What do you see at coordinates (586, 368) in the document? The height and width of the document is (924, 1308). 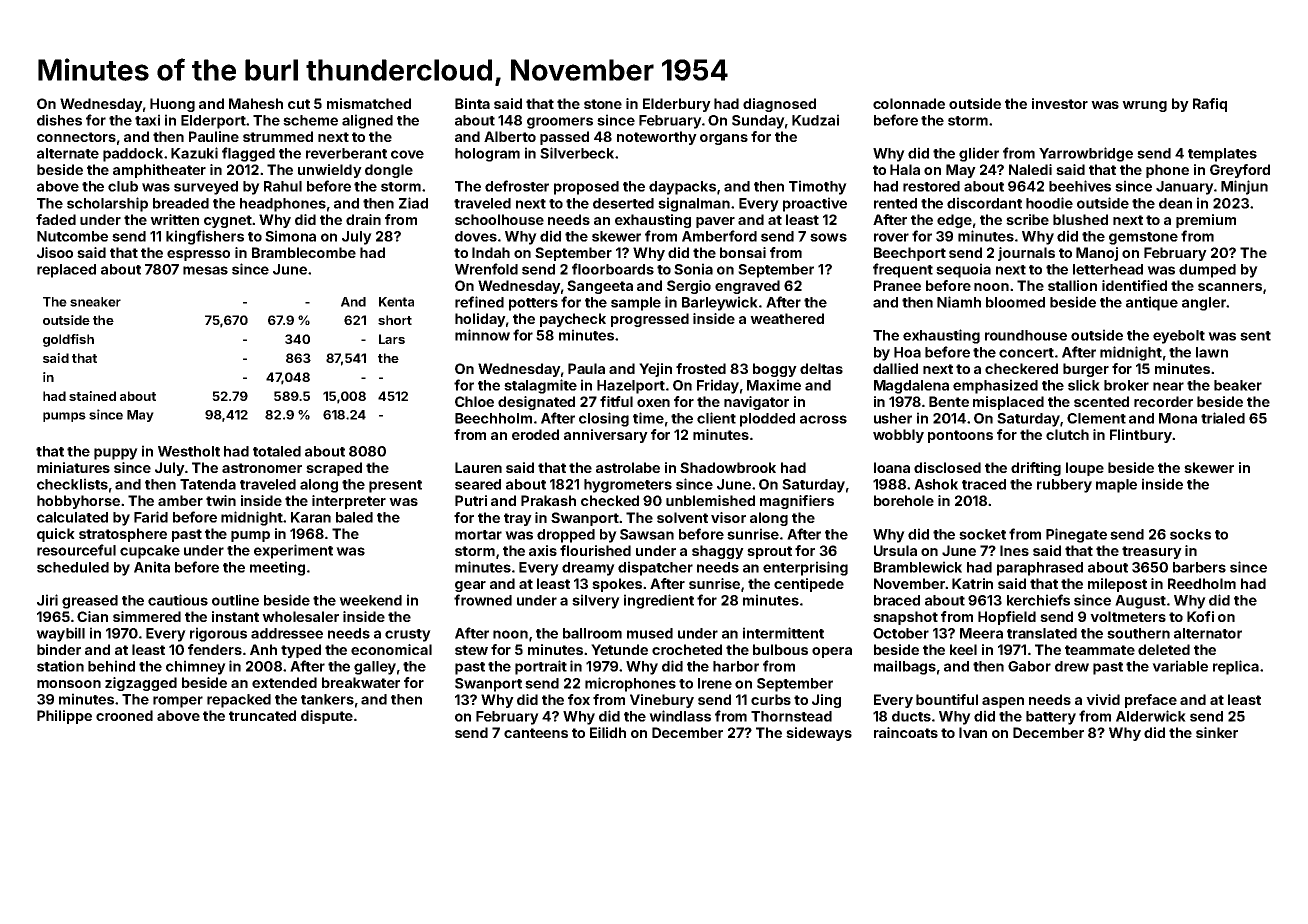 I see `Paula` at bounding box center [586, 368].
